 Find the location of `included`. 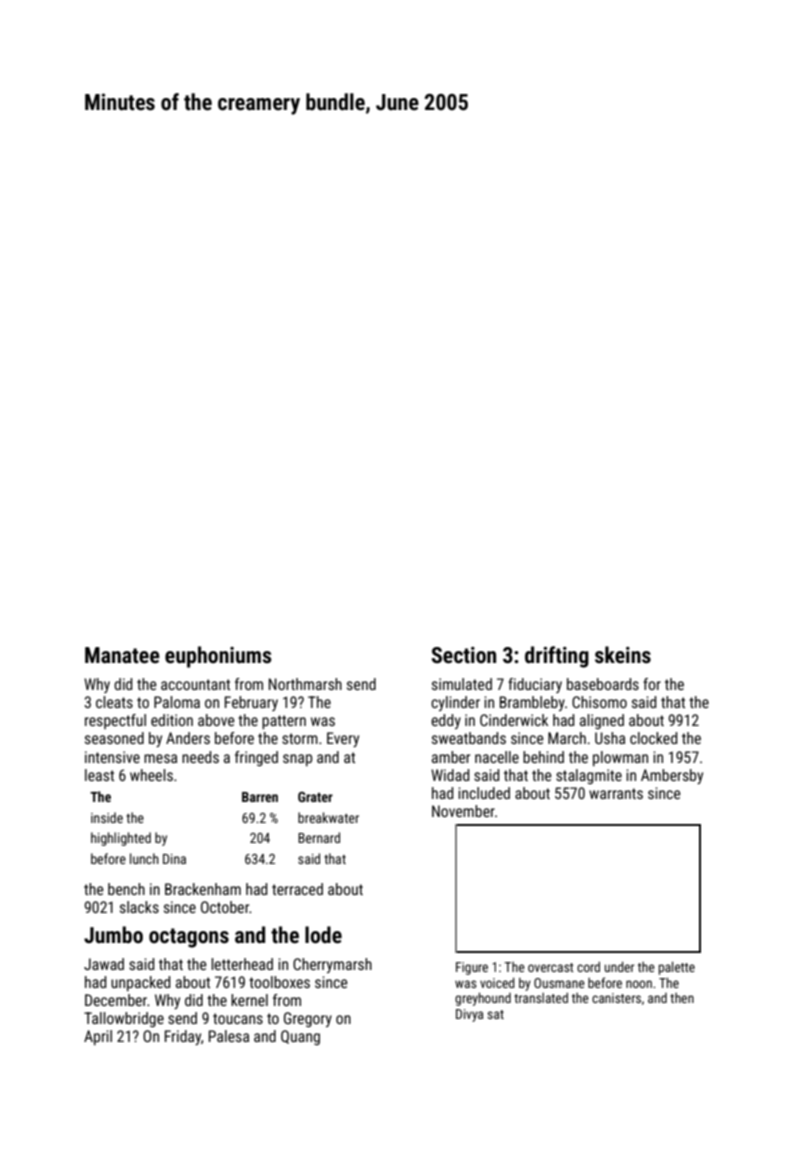

included is located at coordinates (484, 793).
